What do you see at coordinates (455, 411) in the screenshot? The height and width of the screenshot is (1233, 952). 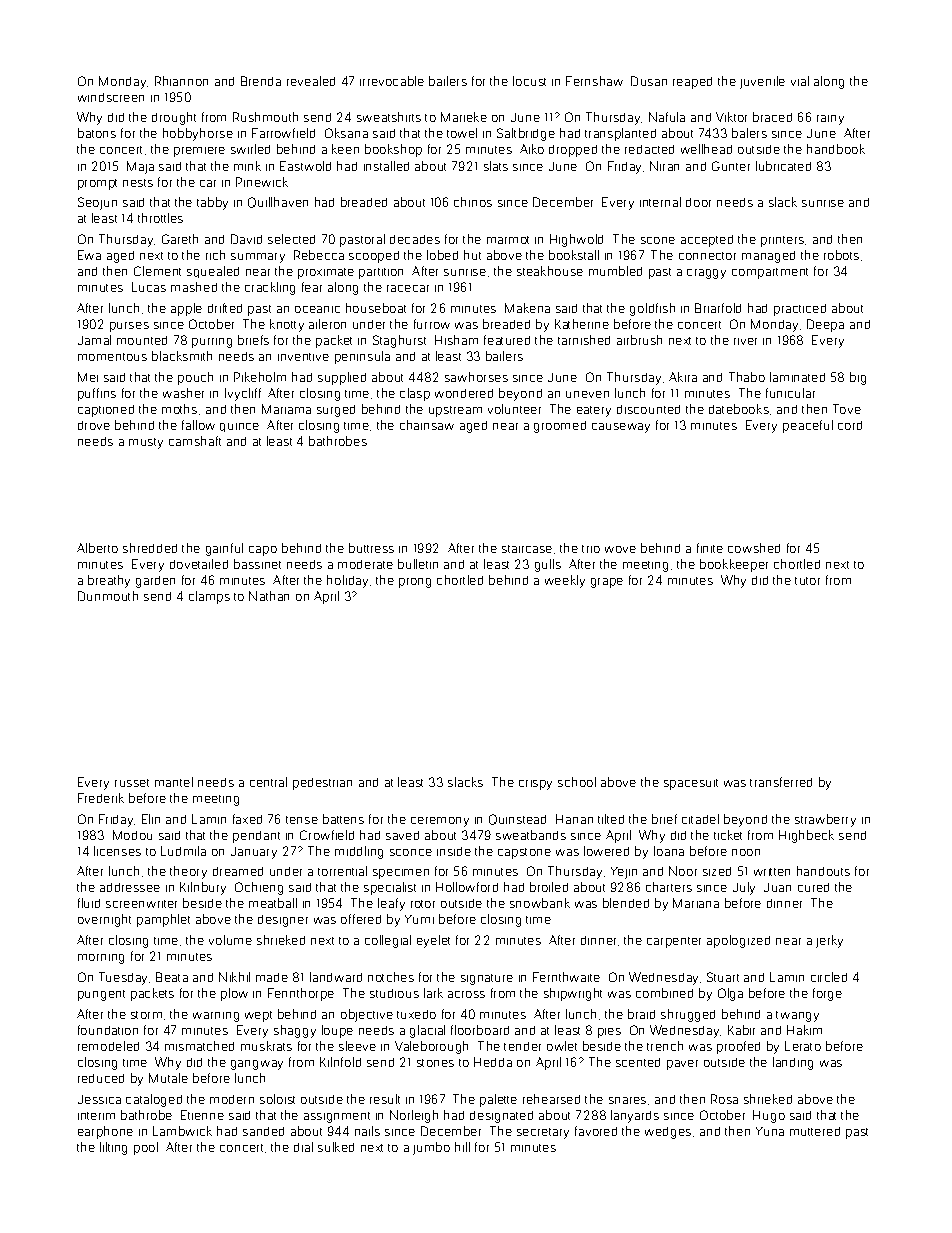 I see `upstream` at bounding box center [455, 411].
